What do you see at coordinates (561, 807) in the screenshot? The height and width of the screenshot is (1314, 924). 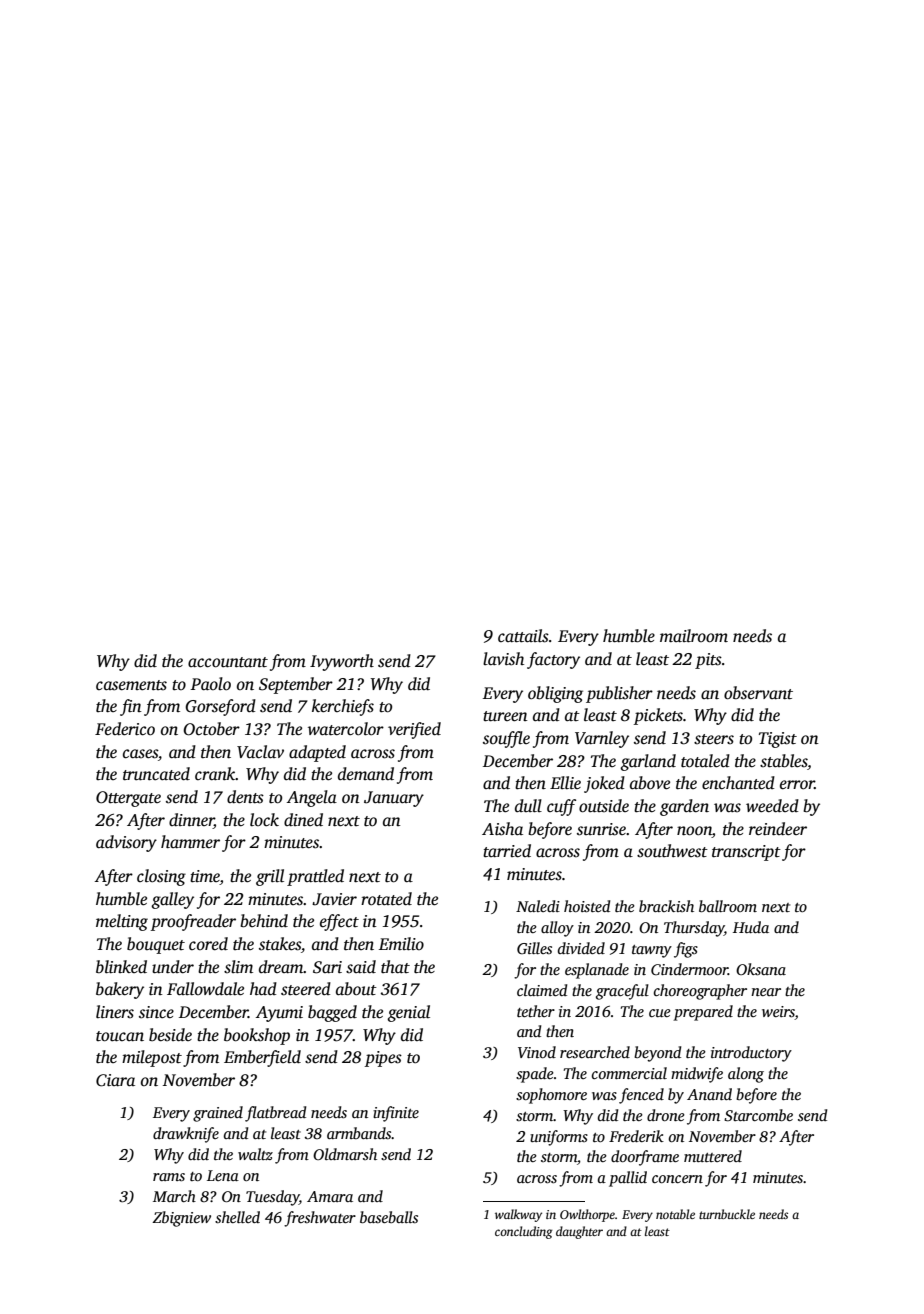 I see `cuff` at bounding box center [561, 807].
